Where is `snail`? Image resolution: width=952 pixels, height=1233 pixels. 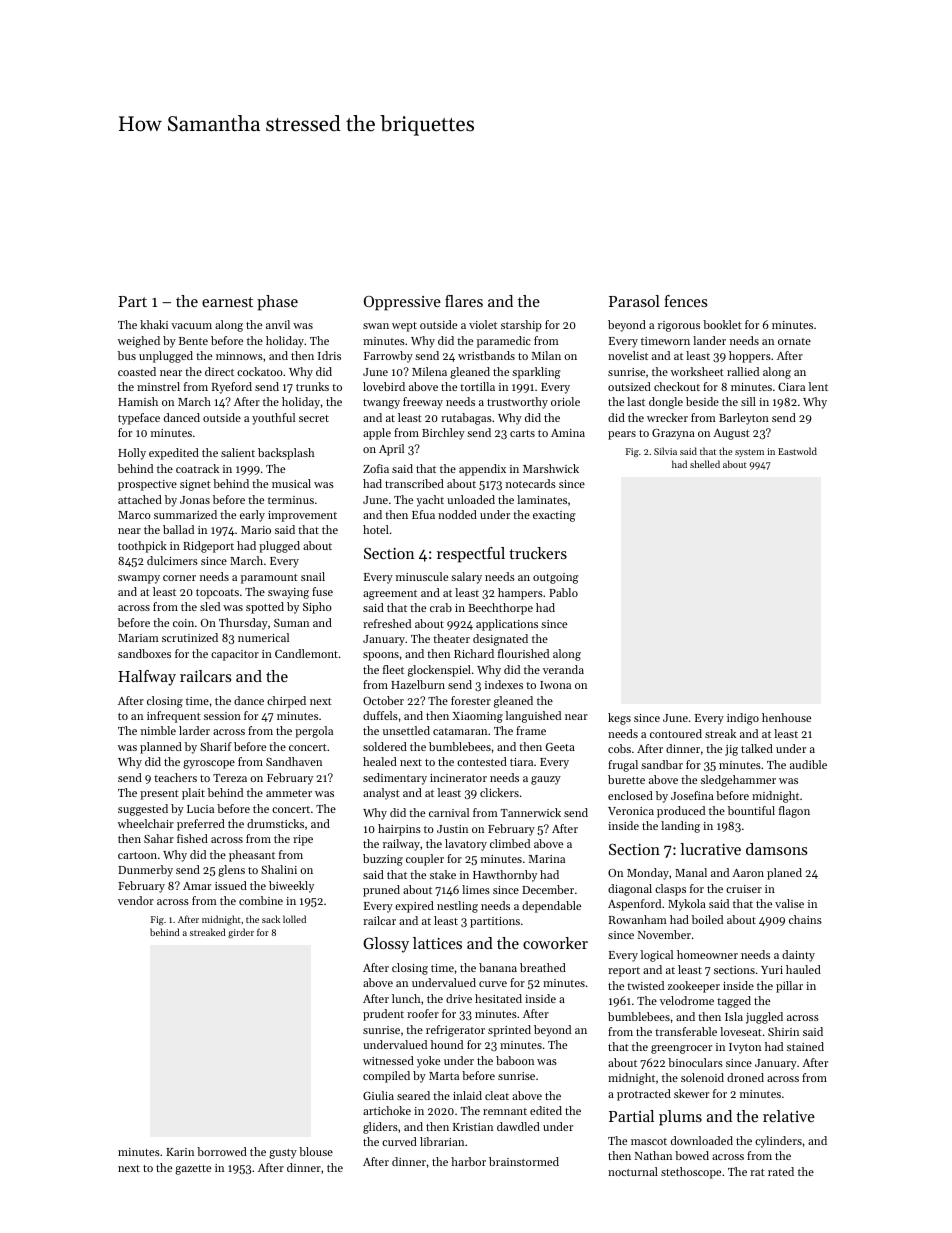 snail is located at coordinates (313, 576).
